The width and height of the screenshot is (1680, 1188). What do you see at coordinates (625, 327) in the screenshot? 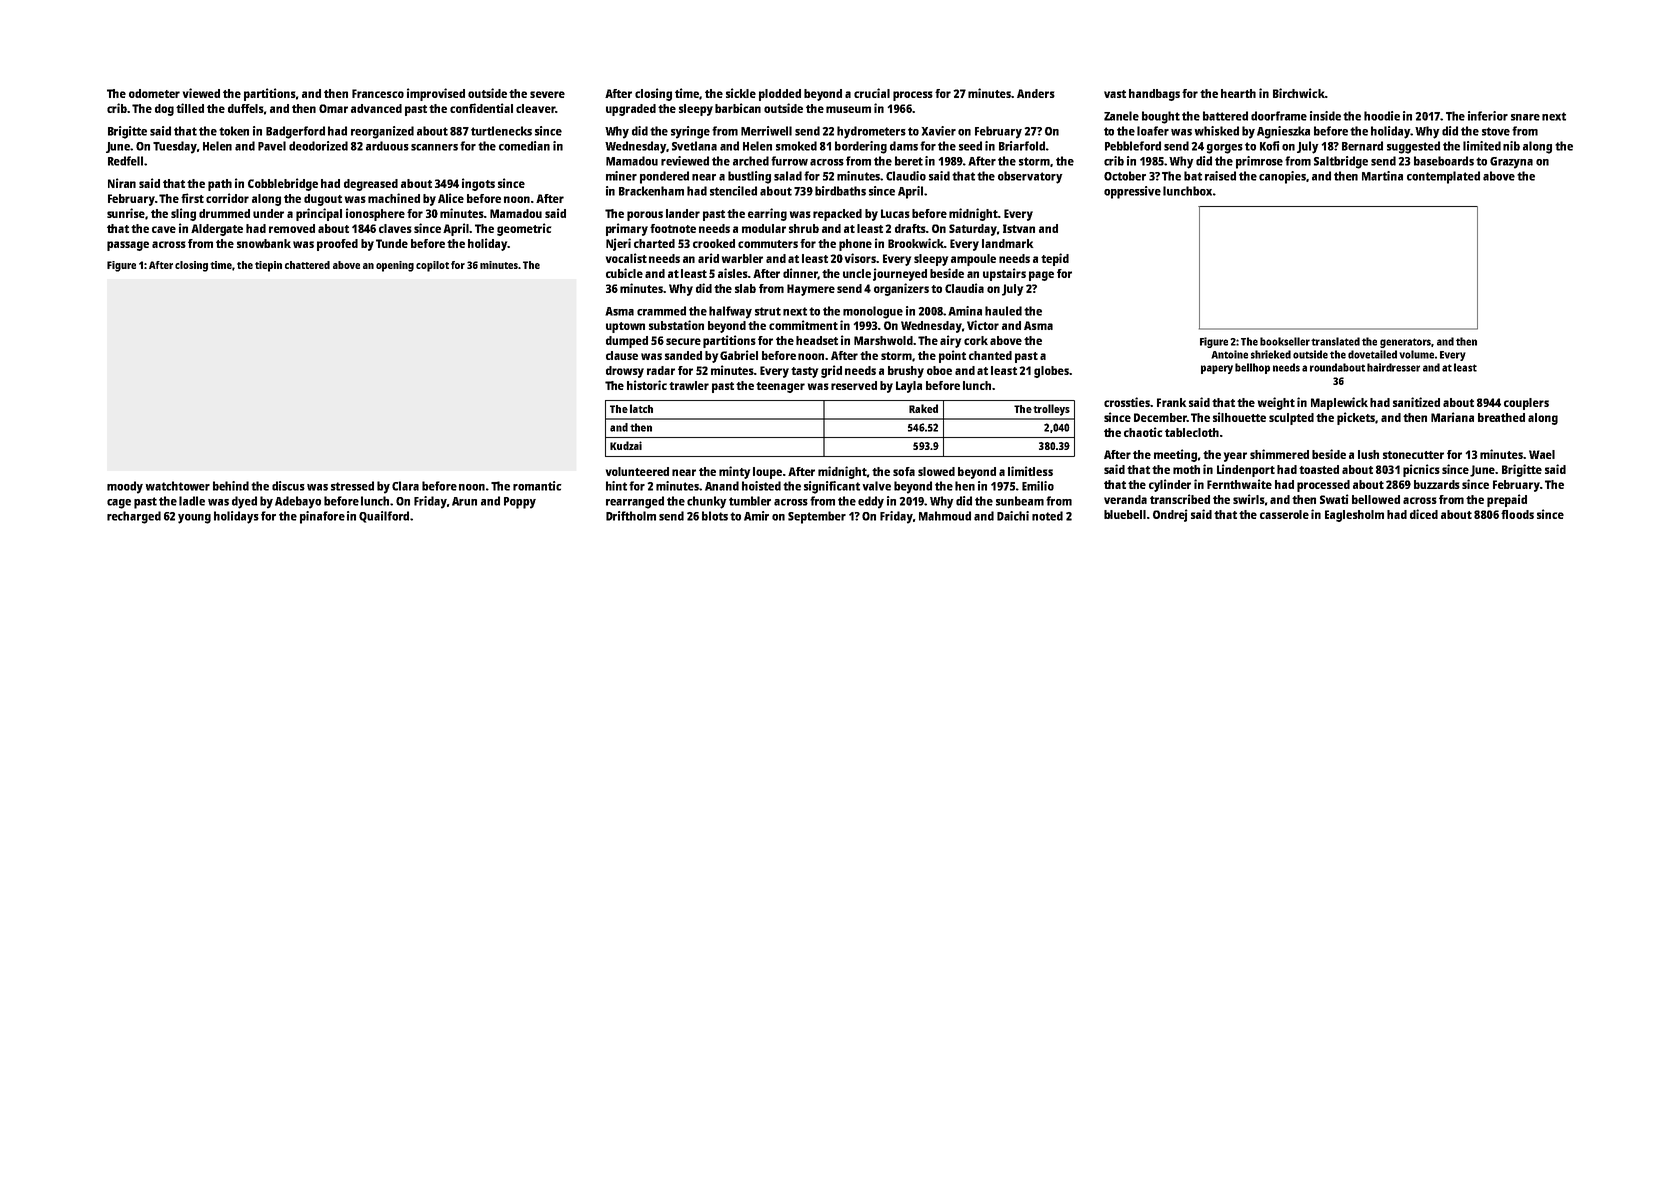
I see `uptown` at bounding box center [625, 327].
